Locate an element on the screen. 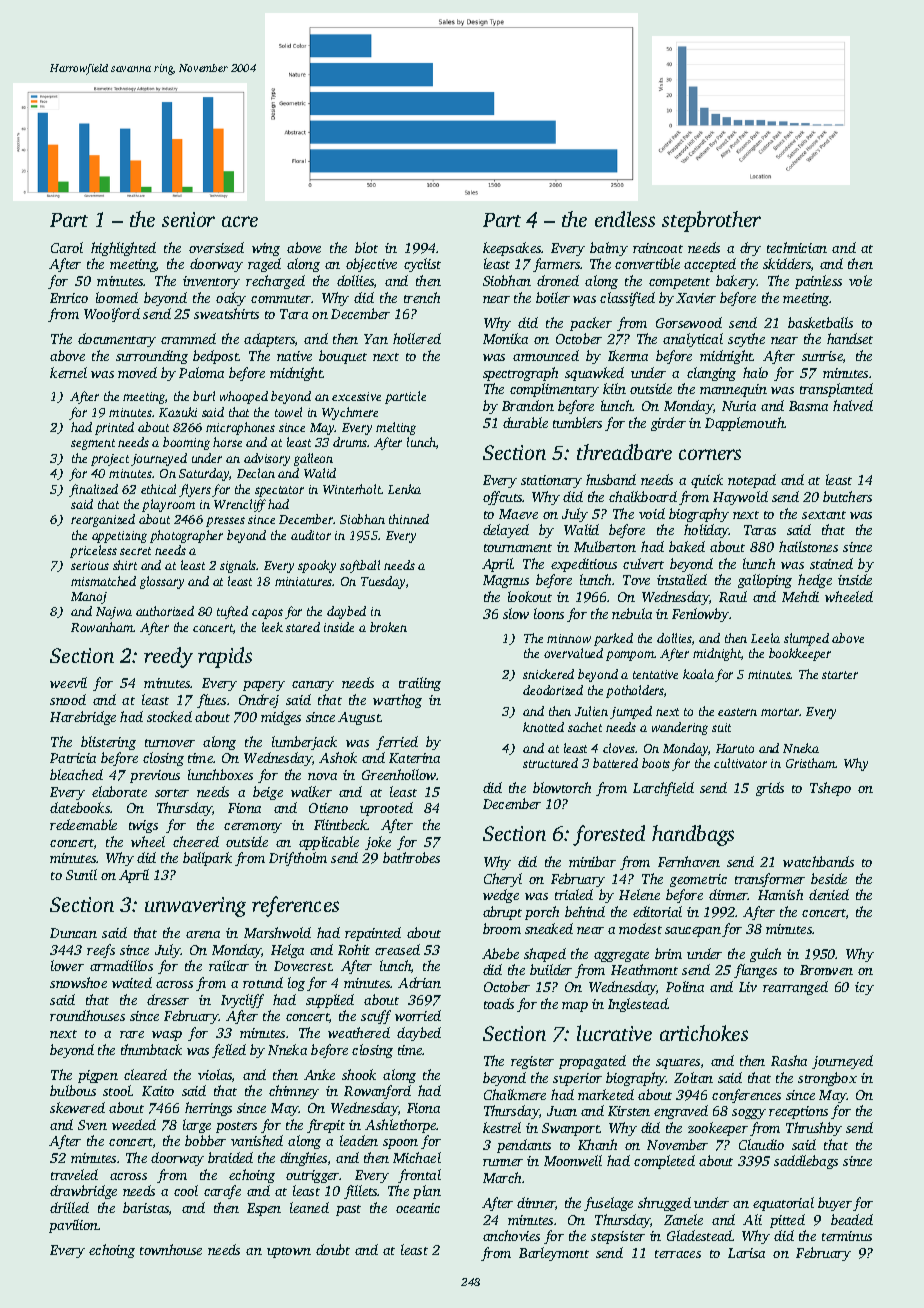 This screenshot has height=1308, width=924. broom is located at coordinates (502, 928).
